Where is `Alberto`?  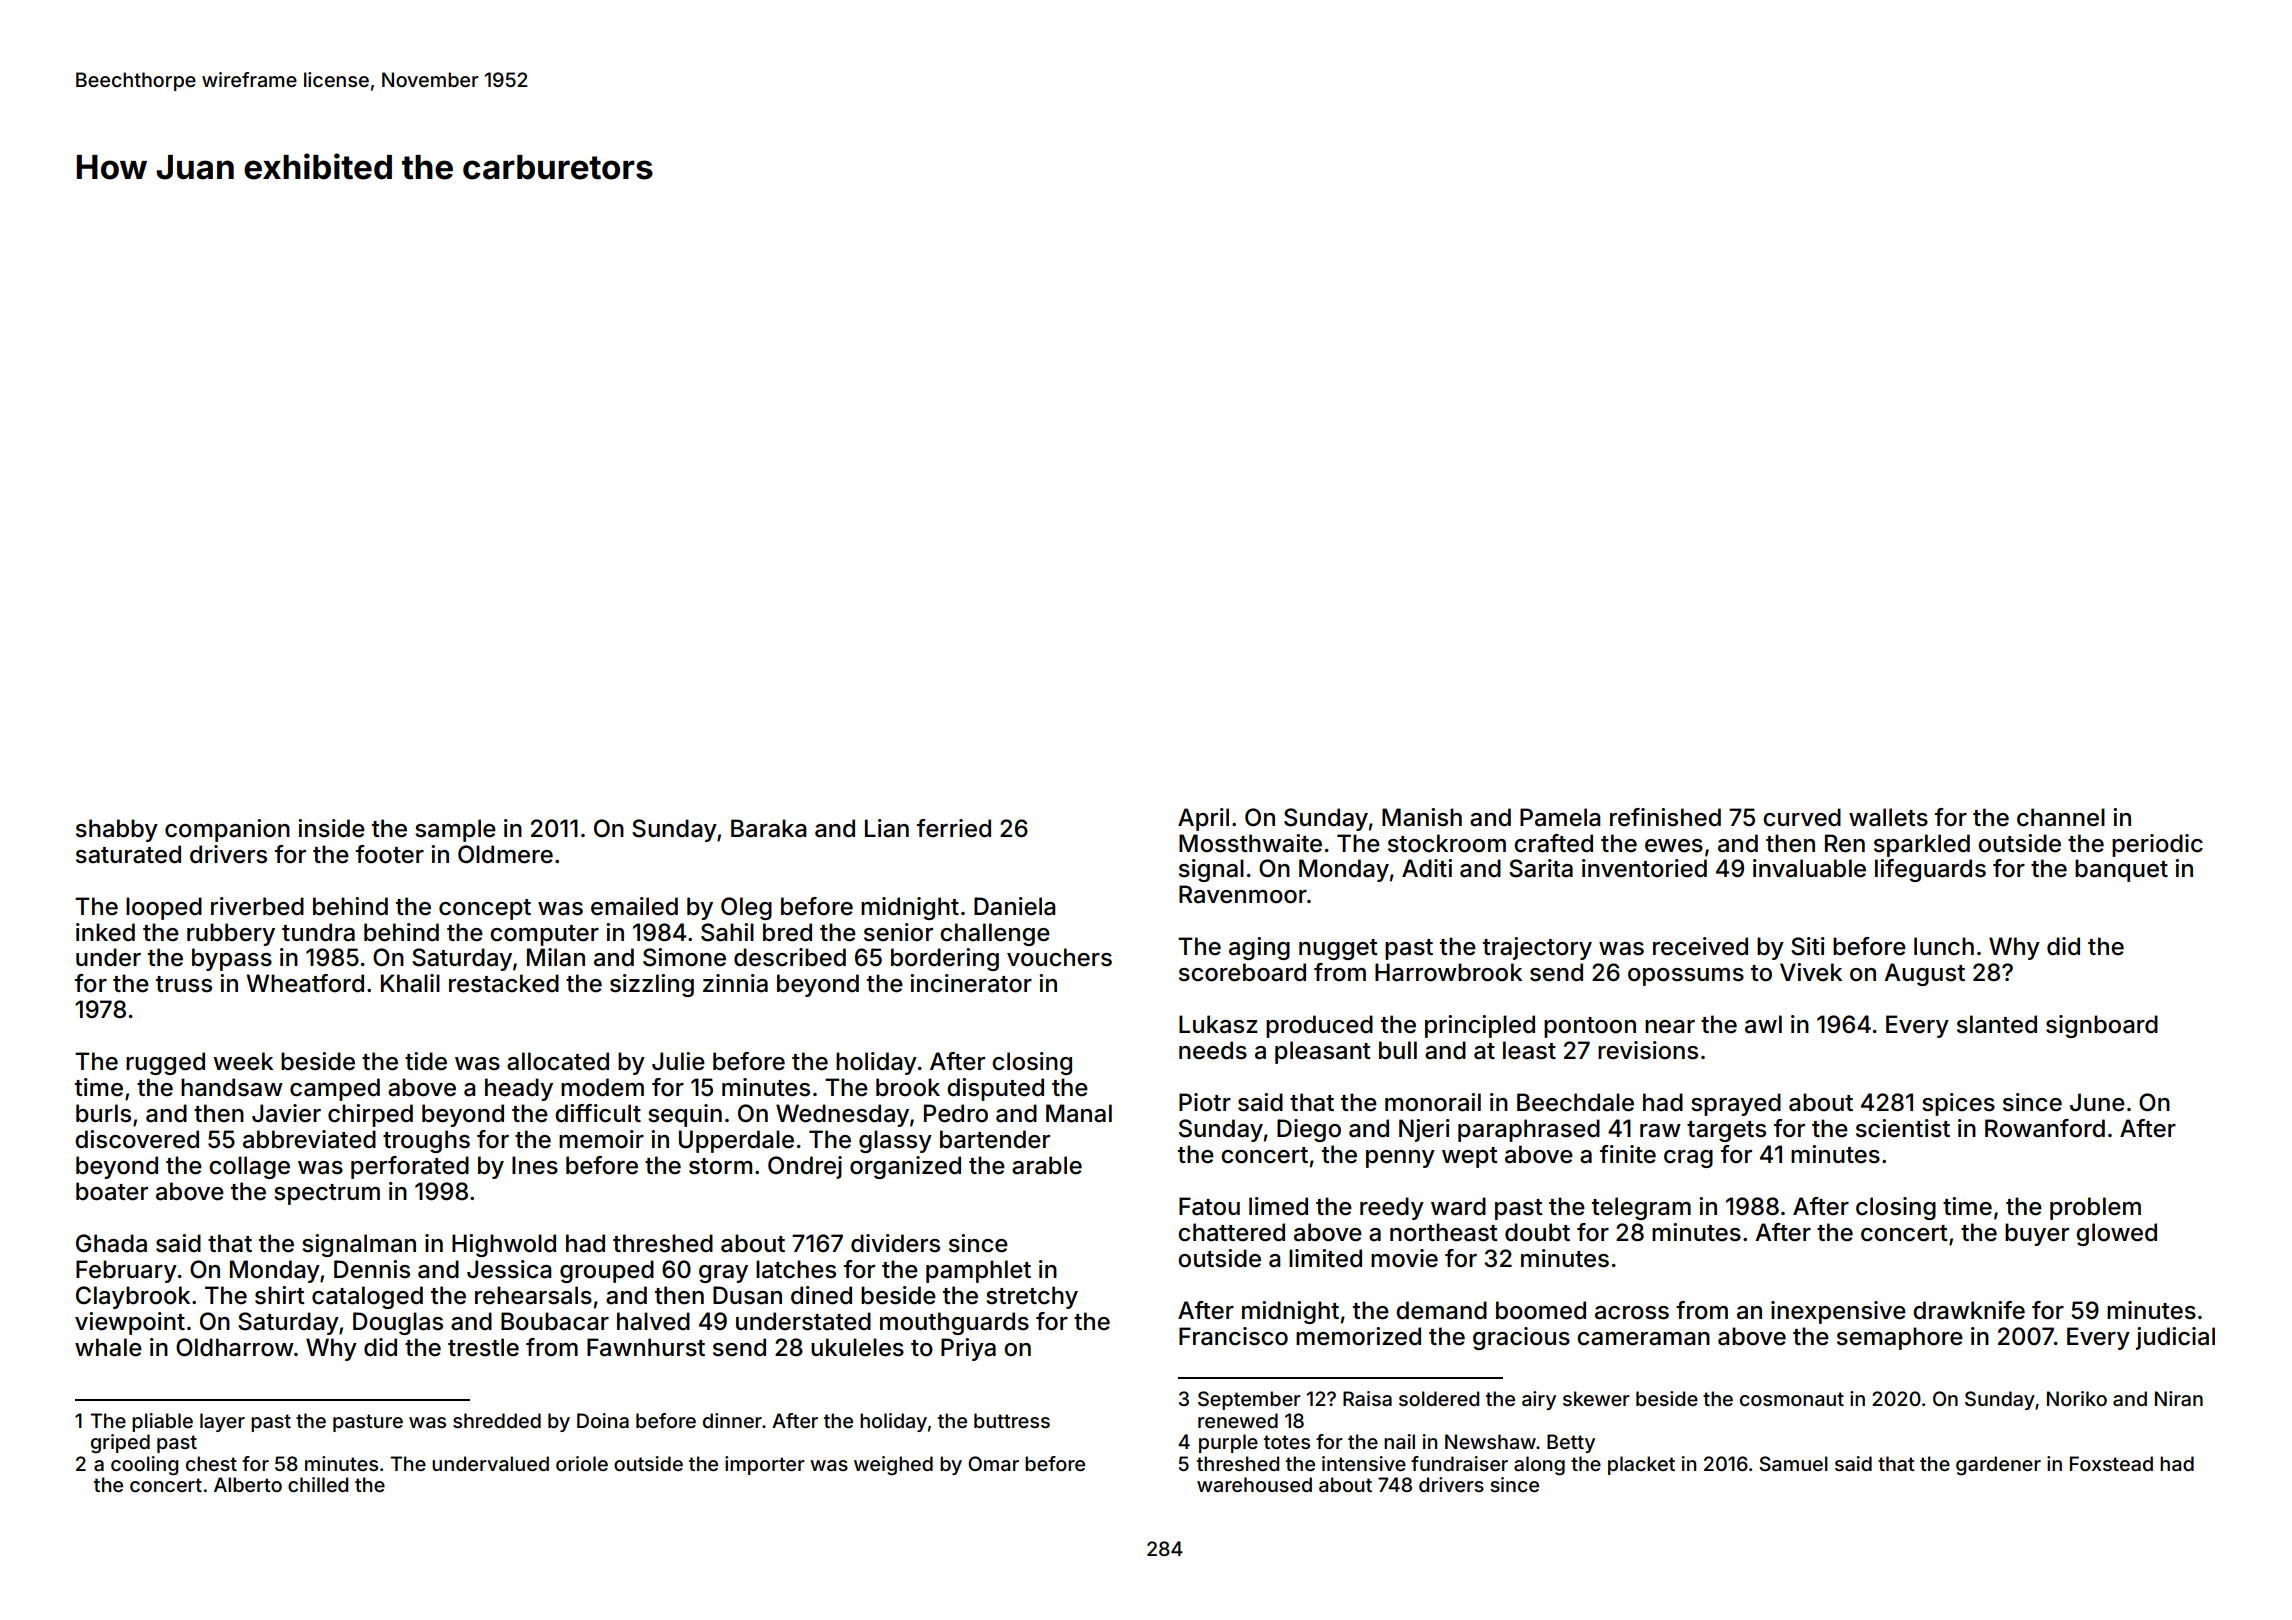
Alberto is located at coordinates (248, 1484).
